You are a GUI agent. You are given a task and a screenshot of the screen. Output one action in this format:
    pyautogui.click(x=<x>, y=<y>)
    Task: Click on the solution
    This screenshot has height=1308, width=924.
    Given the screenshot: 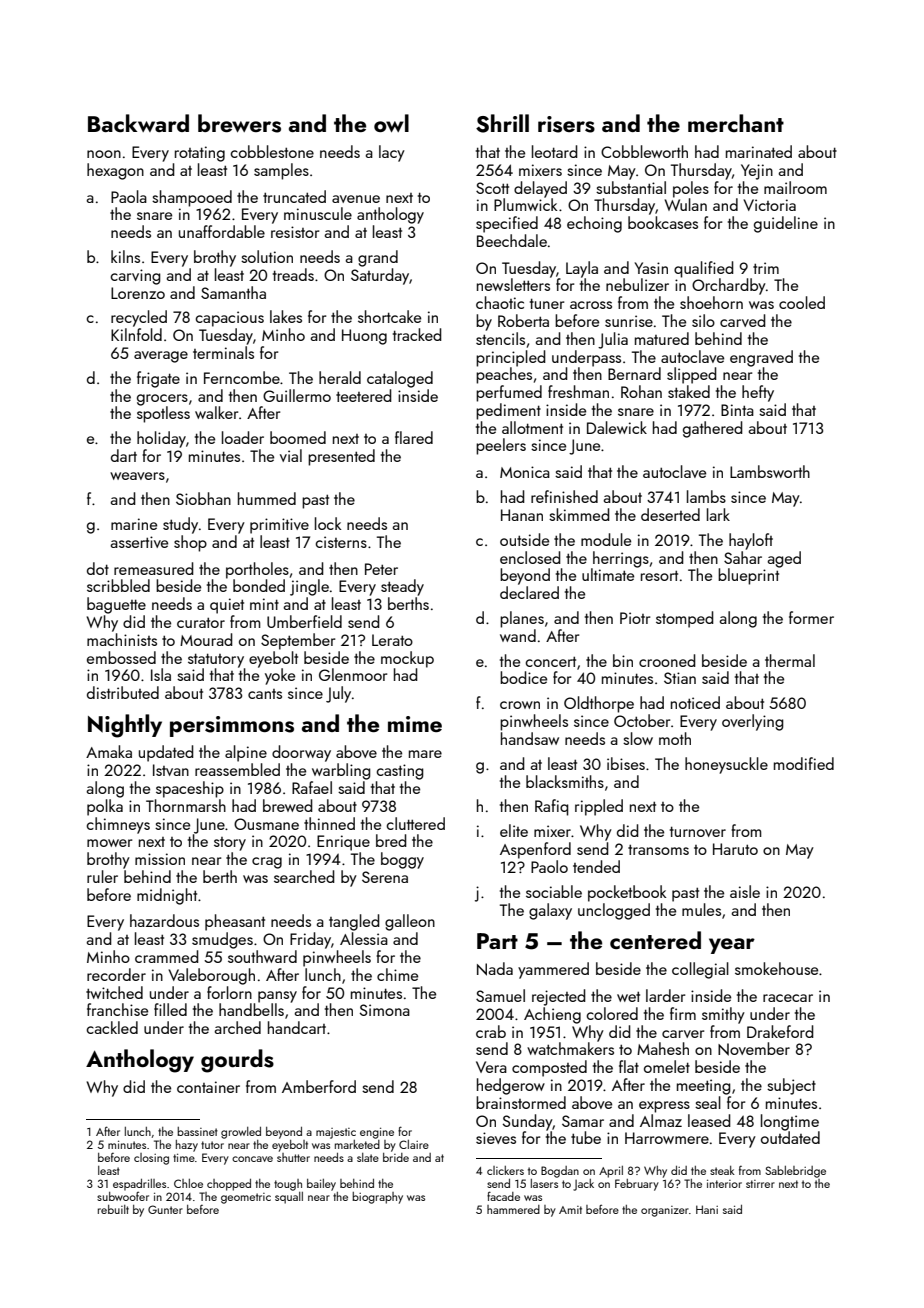 What is the action you would take?
    pyautogui.click(x=267, y=256)
